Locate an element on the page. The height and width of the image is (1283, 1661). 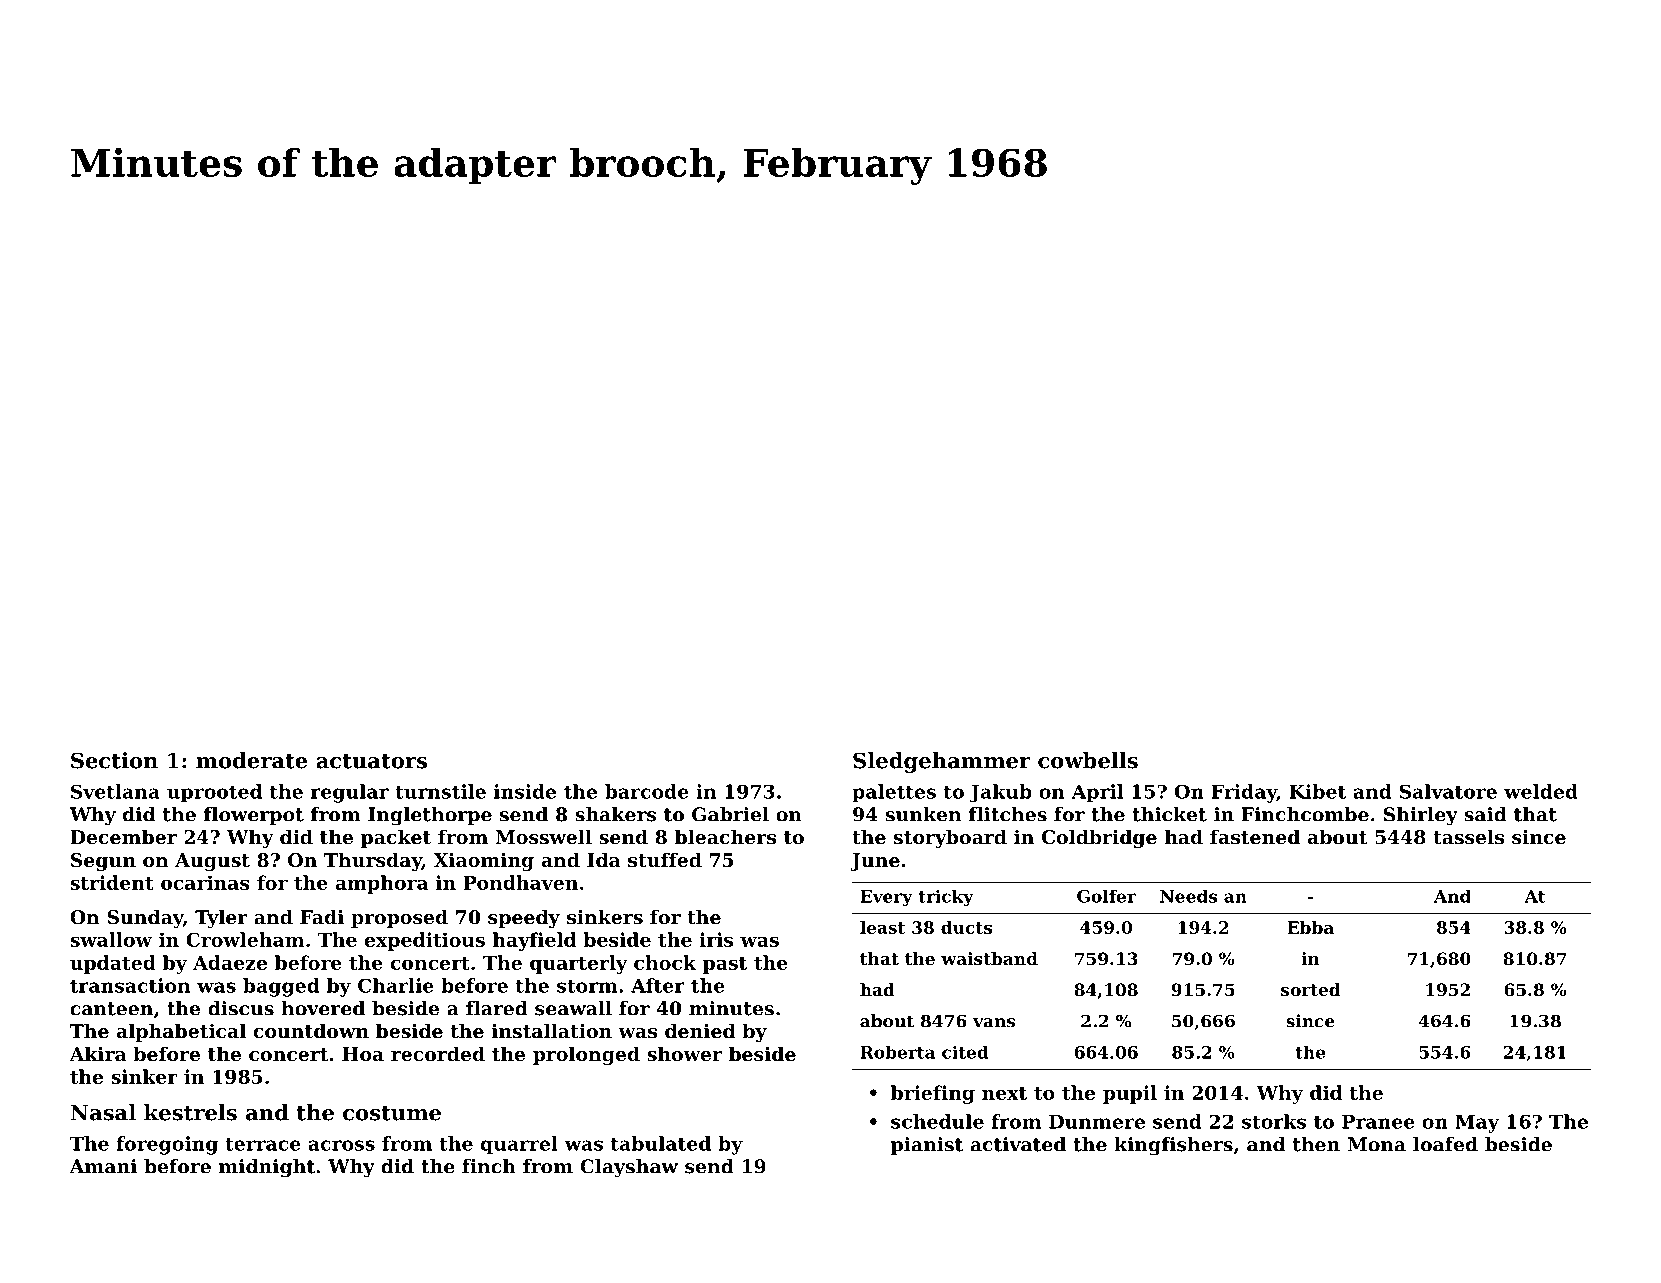
kingfishers is located at coordinates (1173, 1146).
